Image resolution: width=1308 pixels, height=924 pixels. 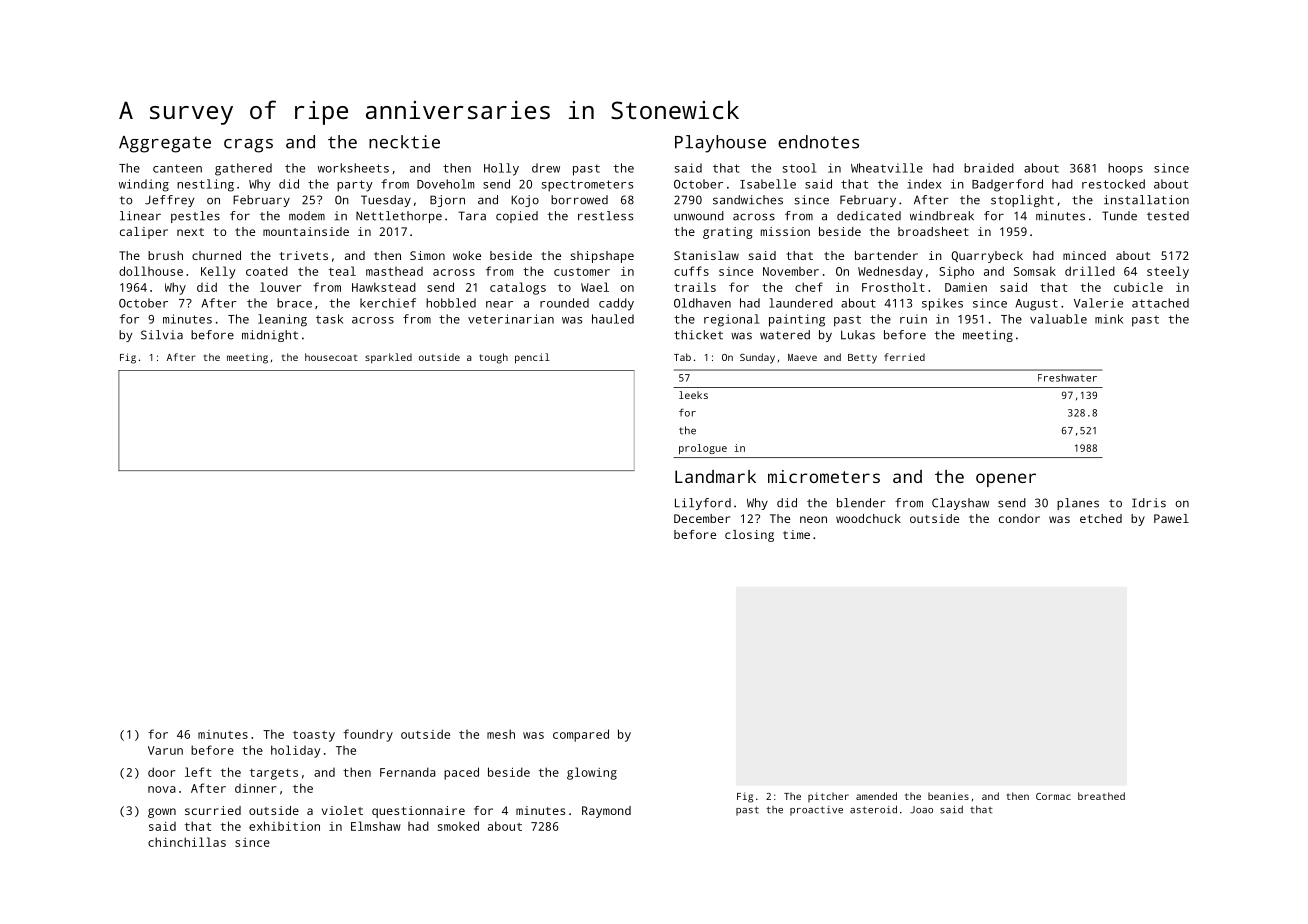 What do you see at coordinates (581, 735) in the screenshot?
I see `compared` at bounding box center [581, 735].
